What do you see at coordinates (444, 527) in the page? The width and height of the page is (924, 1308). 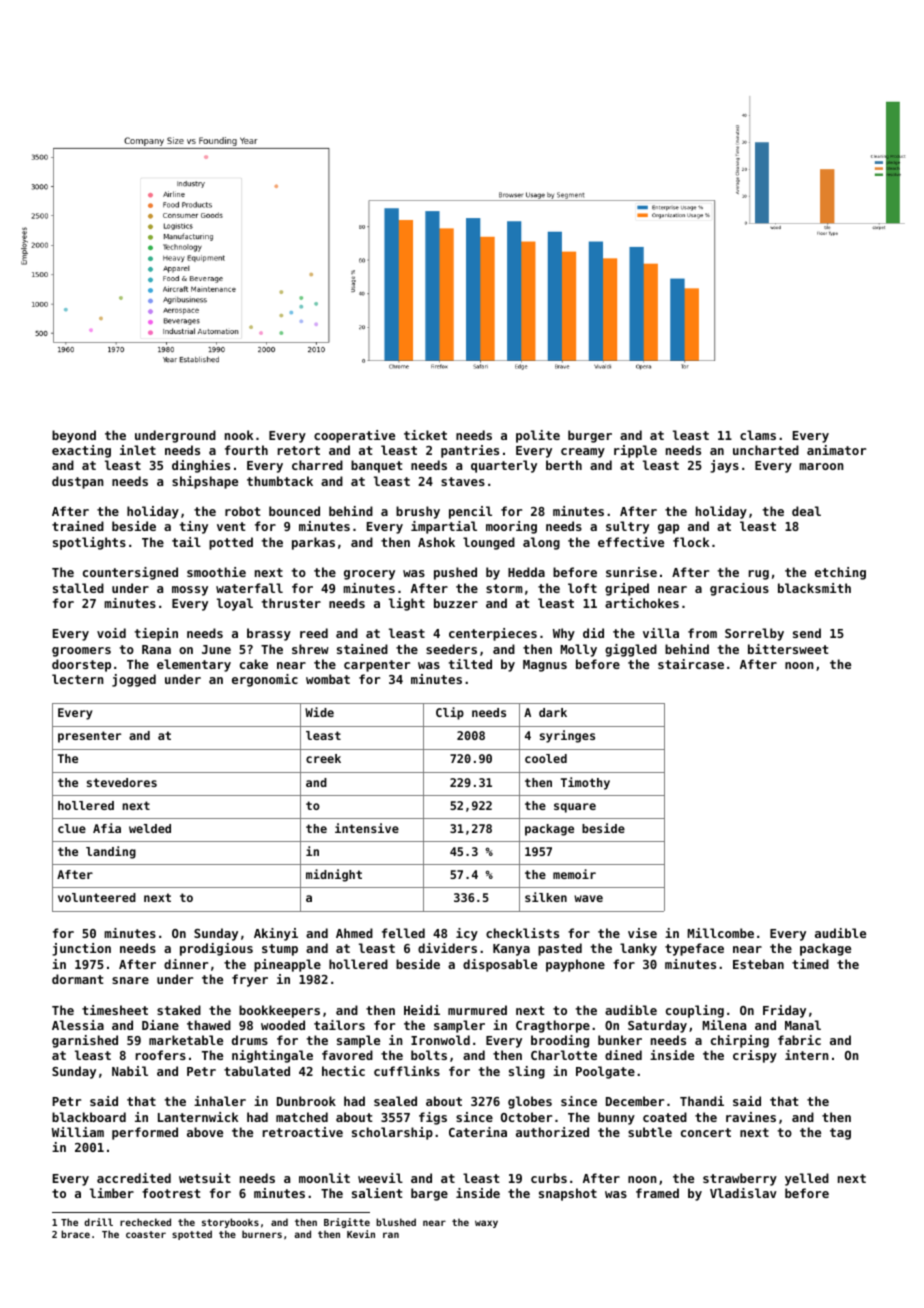 I see `impartial` at bounding box center [444, 527].
